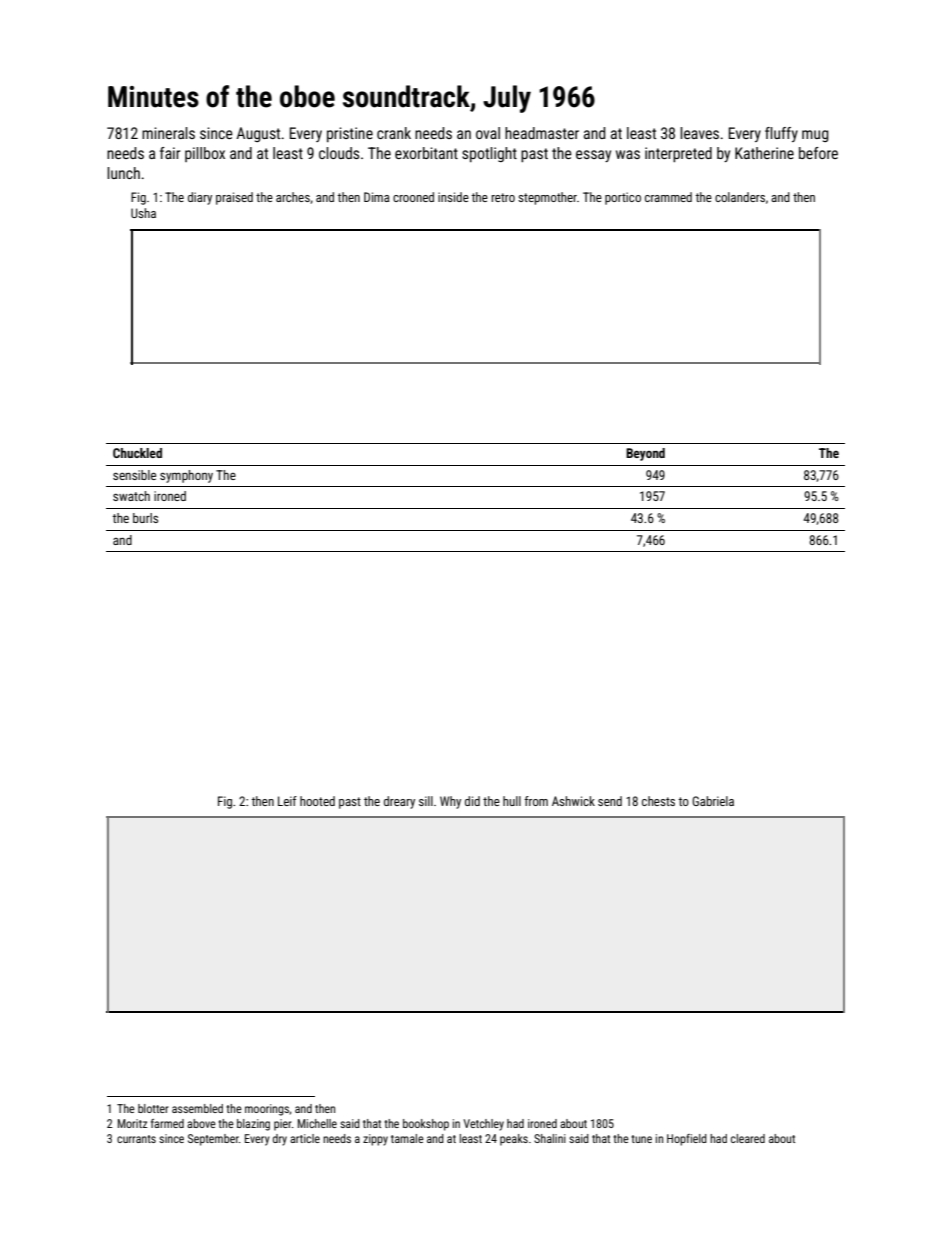 Image resolution: width=952 pixels, height=1233 pixels. What do you see at coordinates (713, 801) in the page?
I see `Gabriela` at bounding box center [713, 801].
